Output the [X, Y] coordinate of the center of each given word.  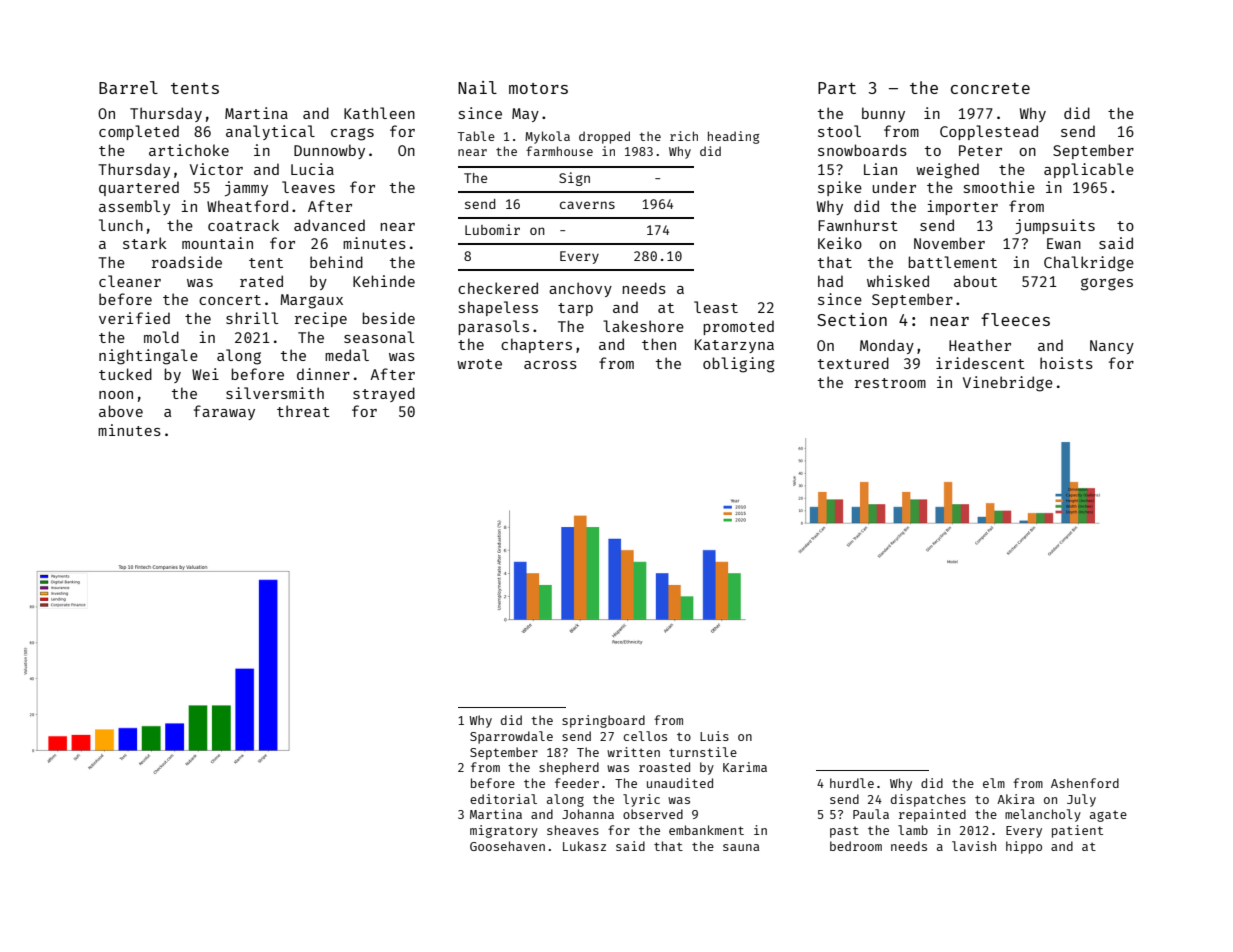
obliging [738, 365]
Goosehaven [507, 846]
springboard [603, 721]
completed [139, 132]
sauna [741, 847]
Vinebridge [1008, 384]
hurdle [852, 783]
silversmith [275, 393]
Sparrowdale [511, 737]
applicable [1089, 170]
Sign [574, 179]
